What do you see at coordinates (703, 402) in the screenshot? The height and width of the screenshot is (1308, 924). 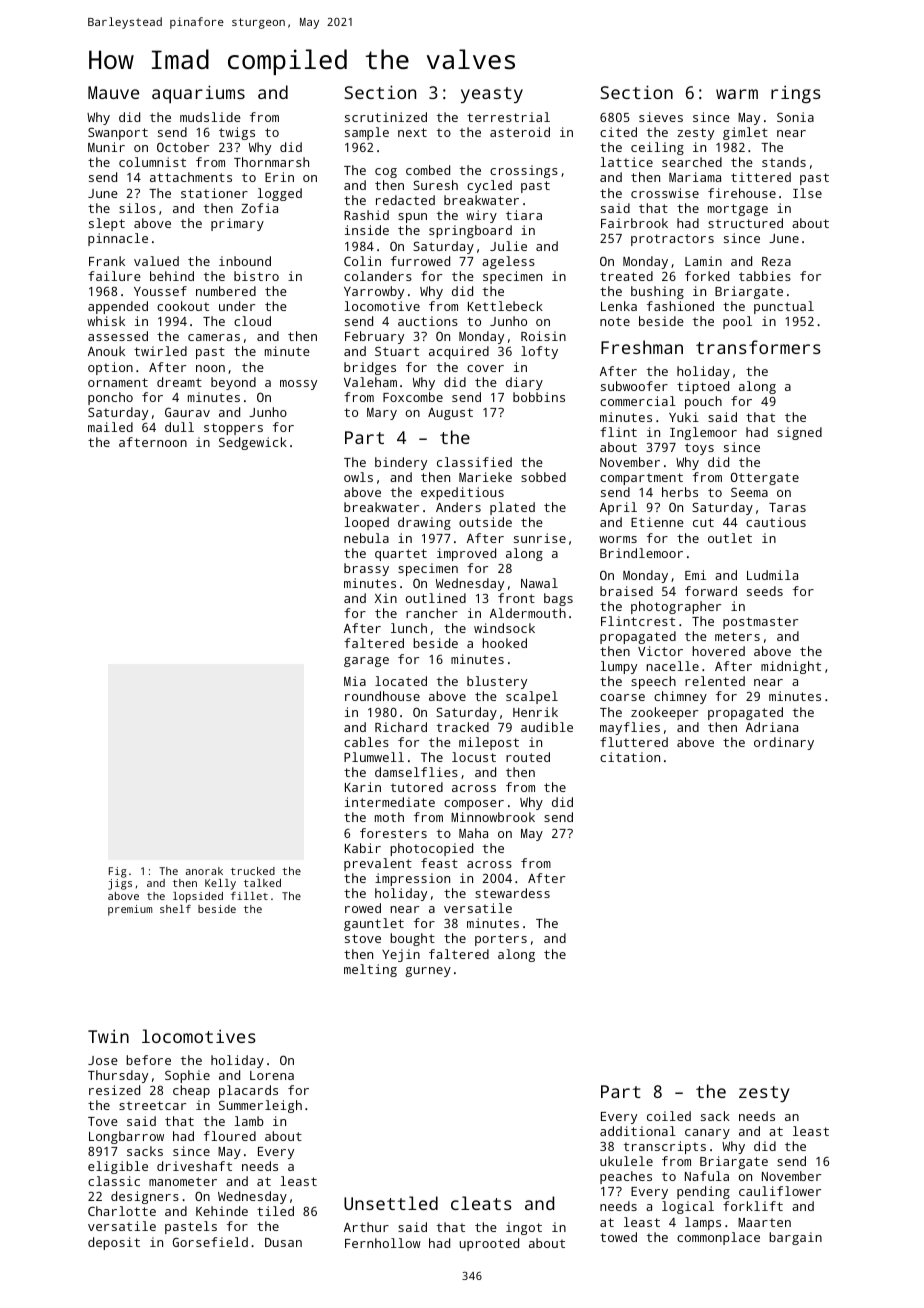 I see `pouch` at bounding box center [703, 402].
